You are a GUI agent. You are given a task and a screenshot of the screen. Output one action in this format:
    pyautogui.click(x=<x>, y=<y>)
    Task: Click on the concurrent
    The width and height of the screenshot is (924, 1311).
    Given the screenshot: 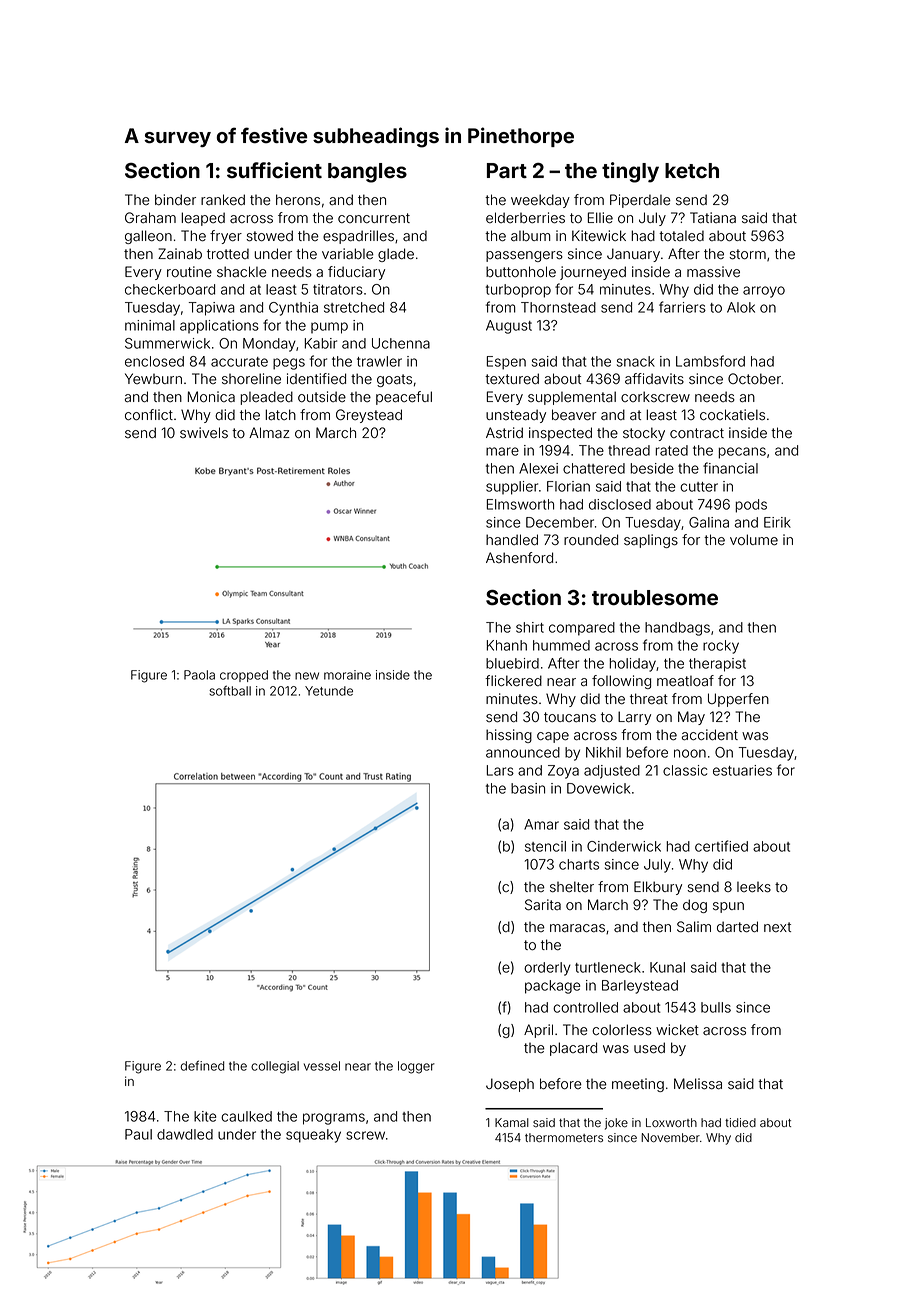 What is the action you would take?
    pyautogui.click(x=374, y=218)
